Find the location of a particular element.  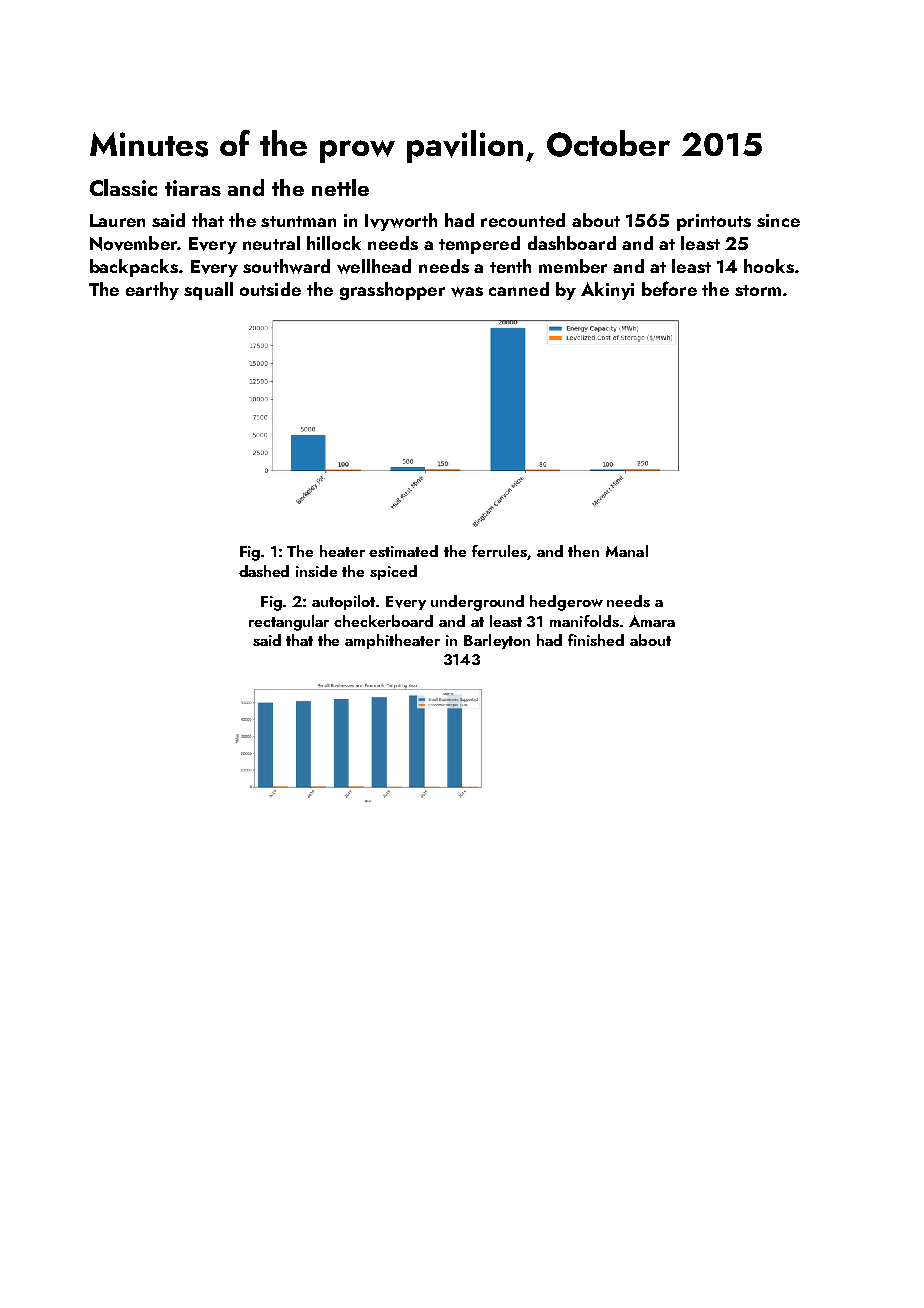

was is located at coordinates (467, 292).
